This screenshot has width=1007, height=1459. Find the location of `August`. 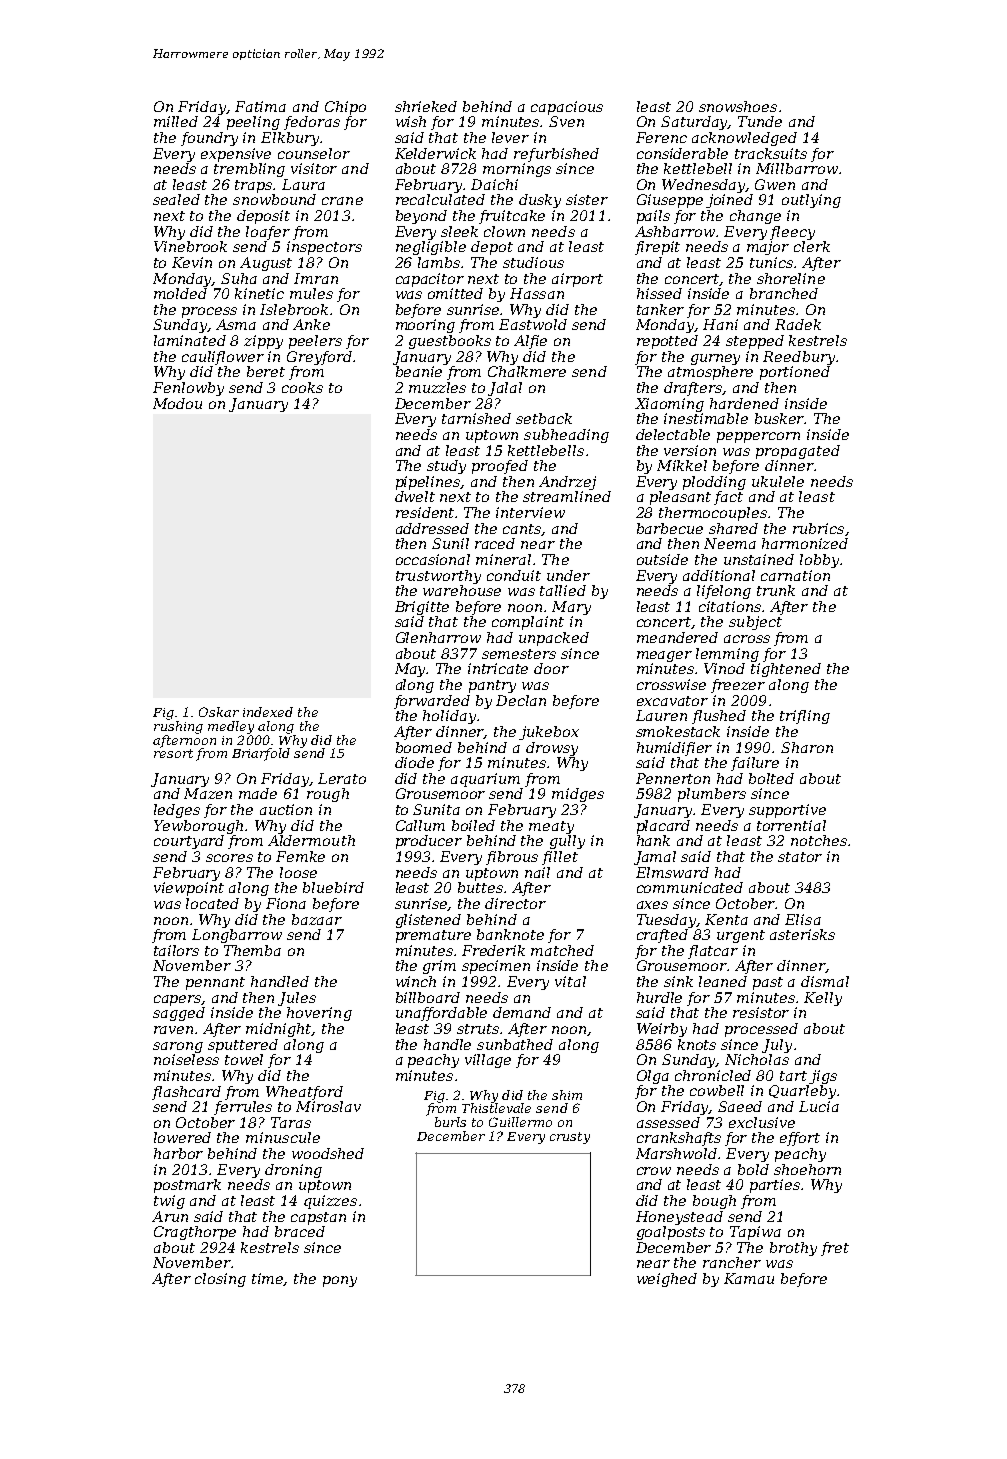

August is located at coordinates (266, 264).
